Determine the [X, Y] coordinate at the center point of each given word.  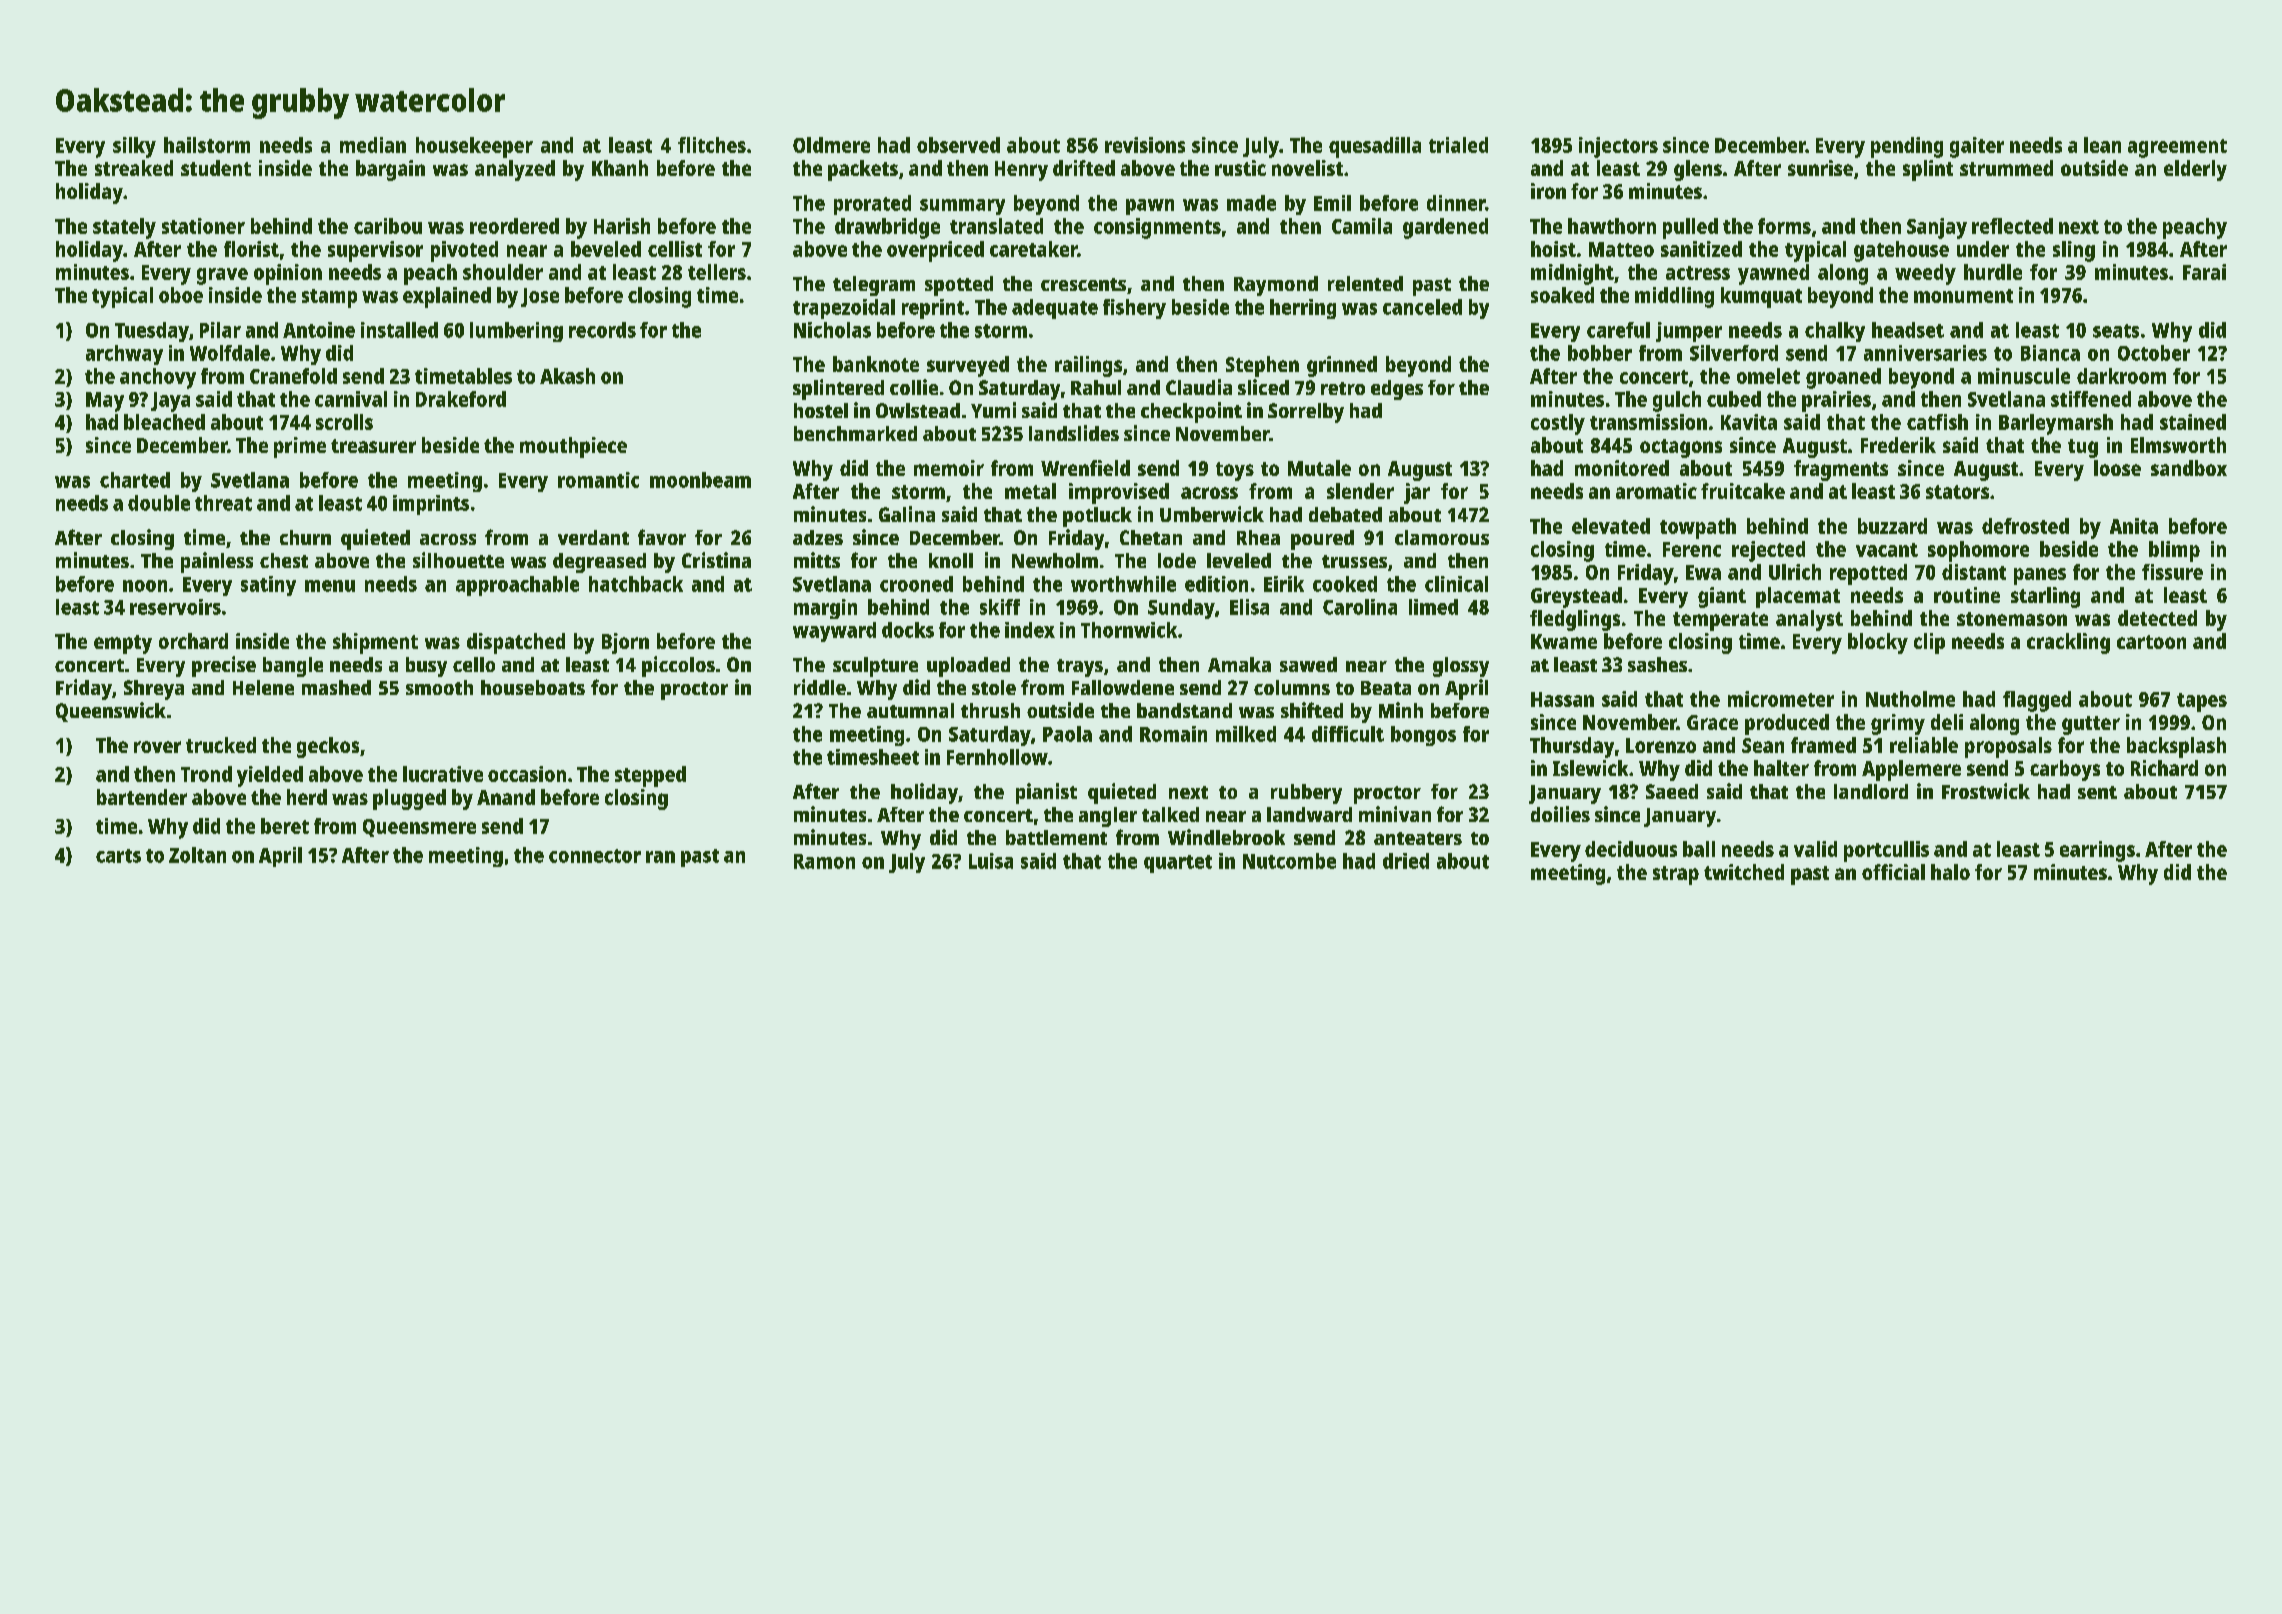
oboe [181, 295]
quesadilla [1375, 147]
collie [914, 387]
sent [2097, 792]
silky [134, 147]
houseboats [533, 687]
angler [1108, 817]
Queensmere [419, 828]
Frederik [1898, 445]
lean [2102, 145]
